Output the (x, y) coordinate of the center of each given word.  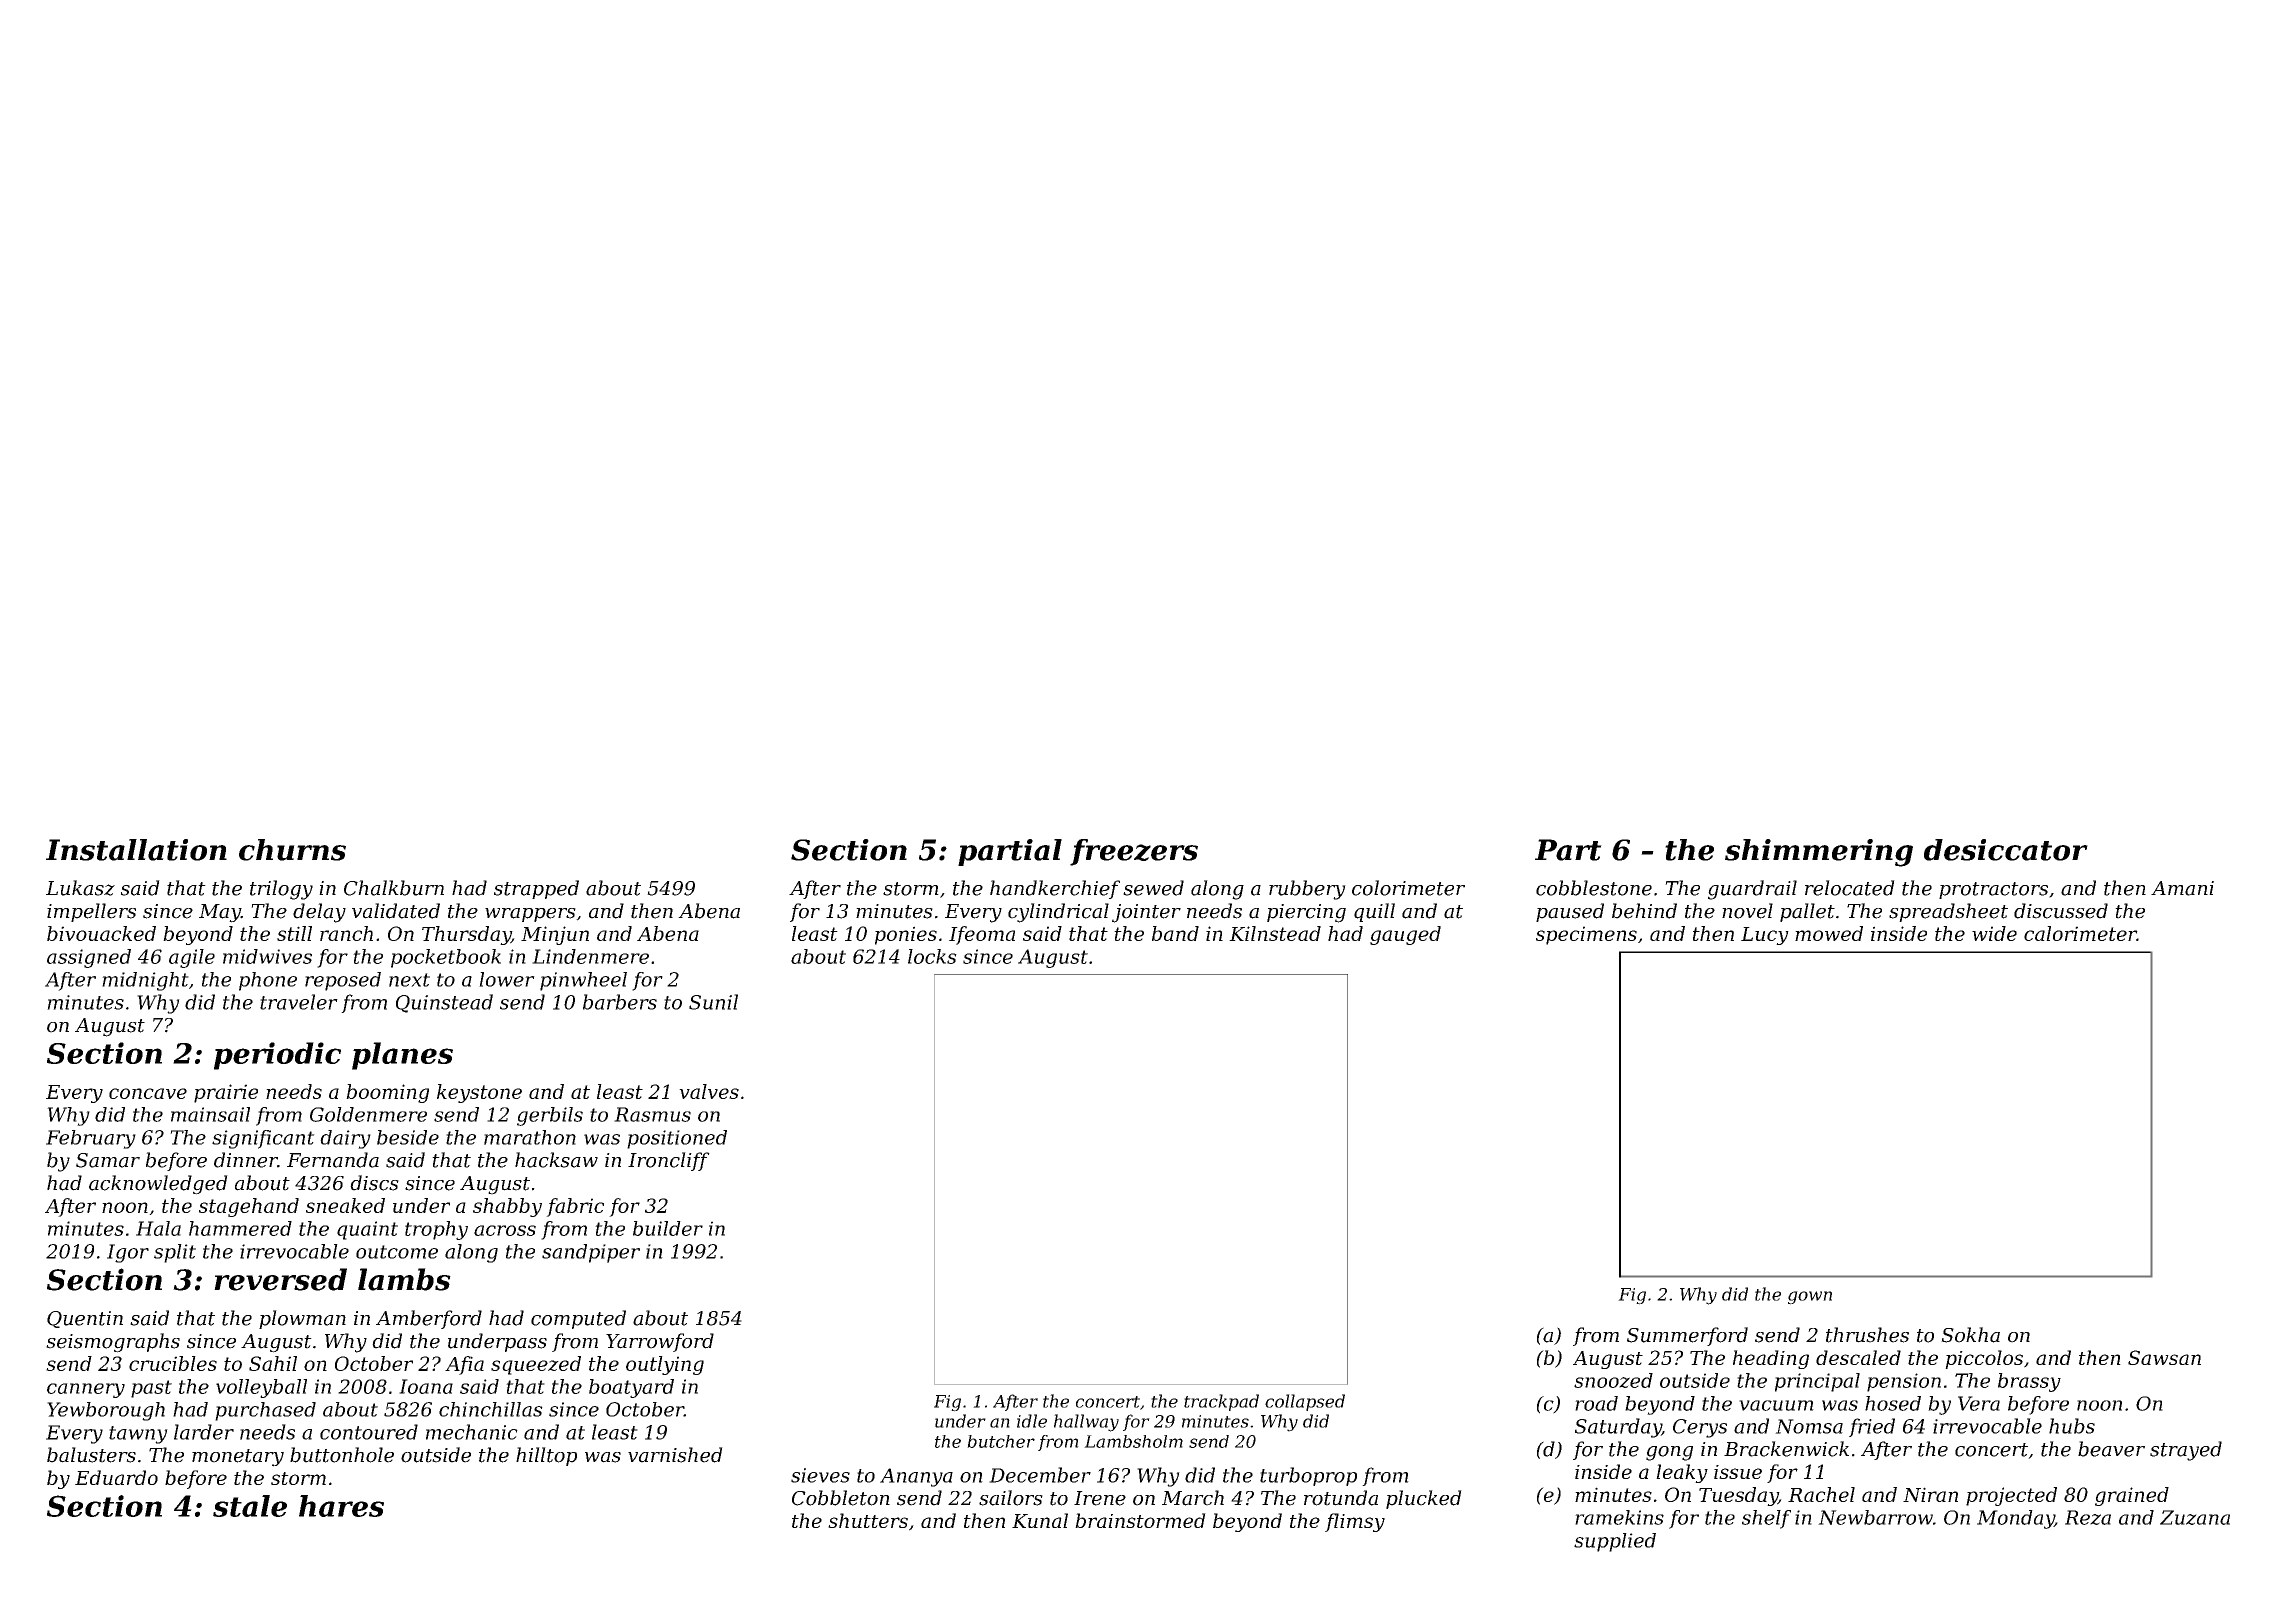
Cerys (1700, 1428)
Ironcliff (669, 1161)
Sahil (273, 1363)
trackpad (1221, 1402)
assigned (89, 958)
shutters (868, 1520)
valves (709, 1091)
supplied (1615, 1542)
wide (1994, 933)
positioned (677, 1139)
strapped (536, 889)
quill (1374, 912)
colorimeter (1408, 888)
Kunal (1040, 1520)
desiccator (2006, 850)
